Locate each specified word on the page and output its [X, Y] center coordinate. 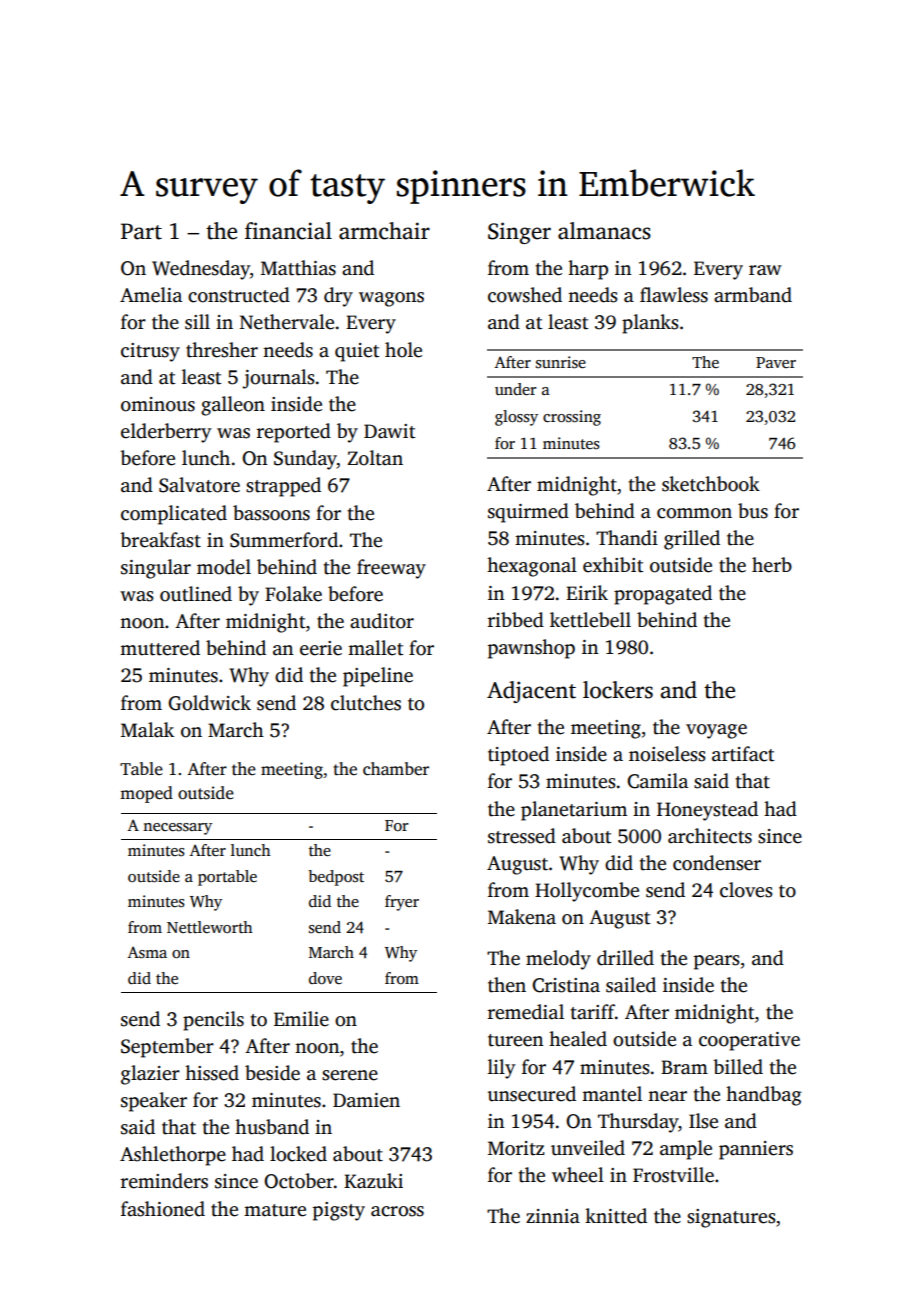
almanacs [604, 231]
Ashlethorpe [173, 1156]
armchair [384, 231]
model [224, 567]
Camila [657, 781]
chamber [396, 769]
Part [141, 231]
